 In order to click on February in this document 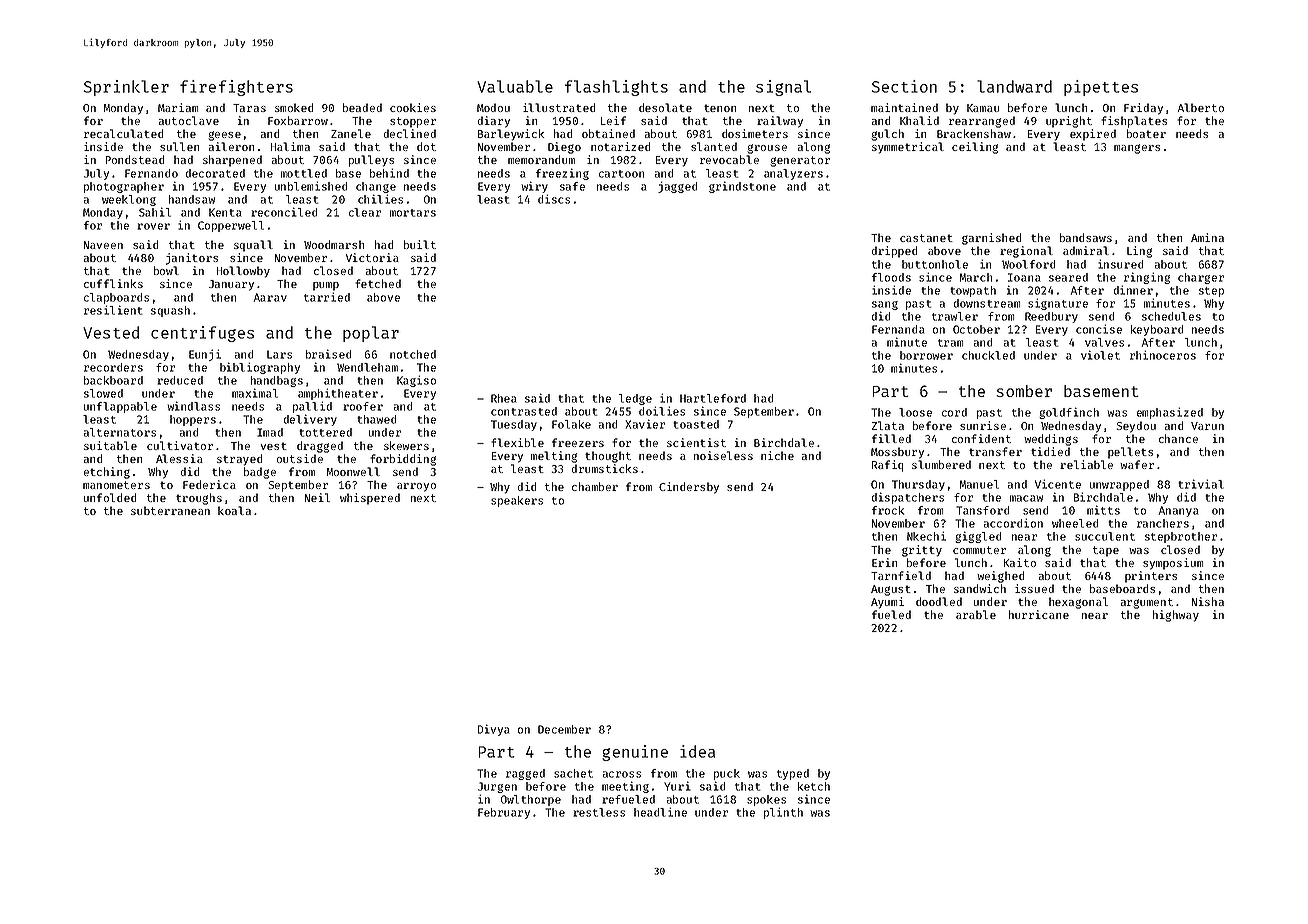, I will do `click(504, 813)`.
